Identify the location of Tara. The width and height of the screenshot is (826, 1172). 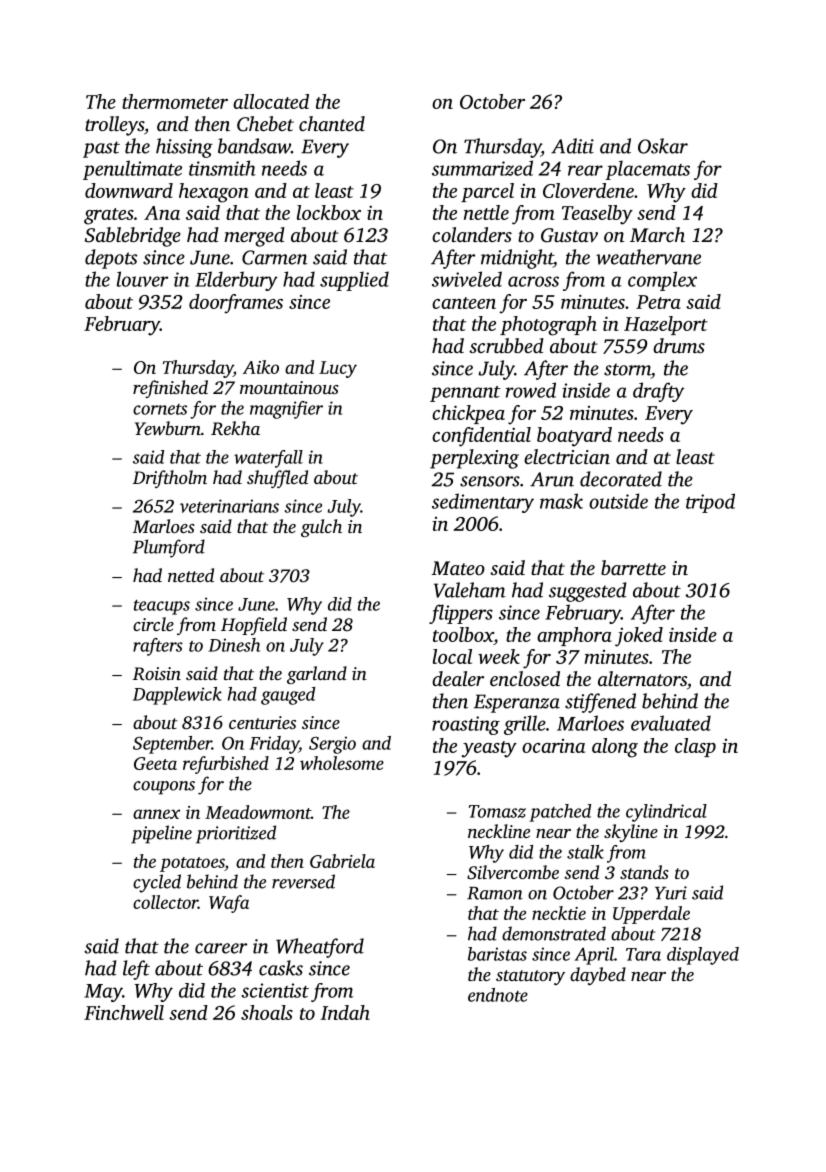
(643, 954).
